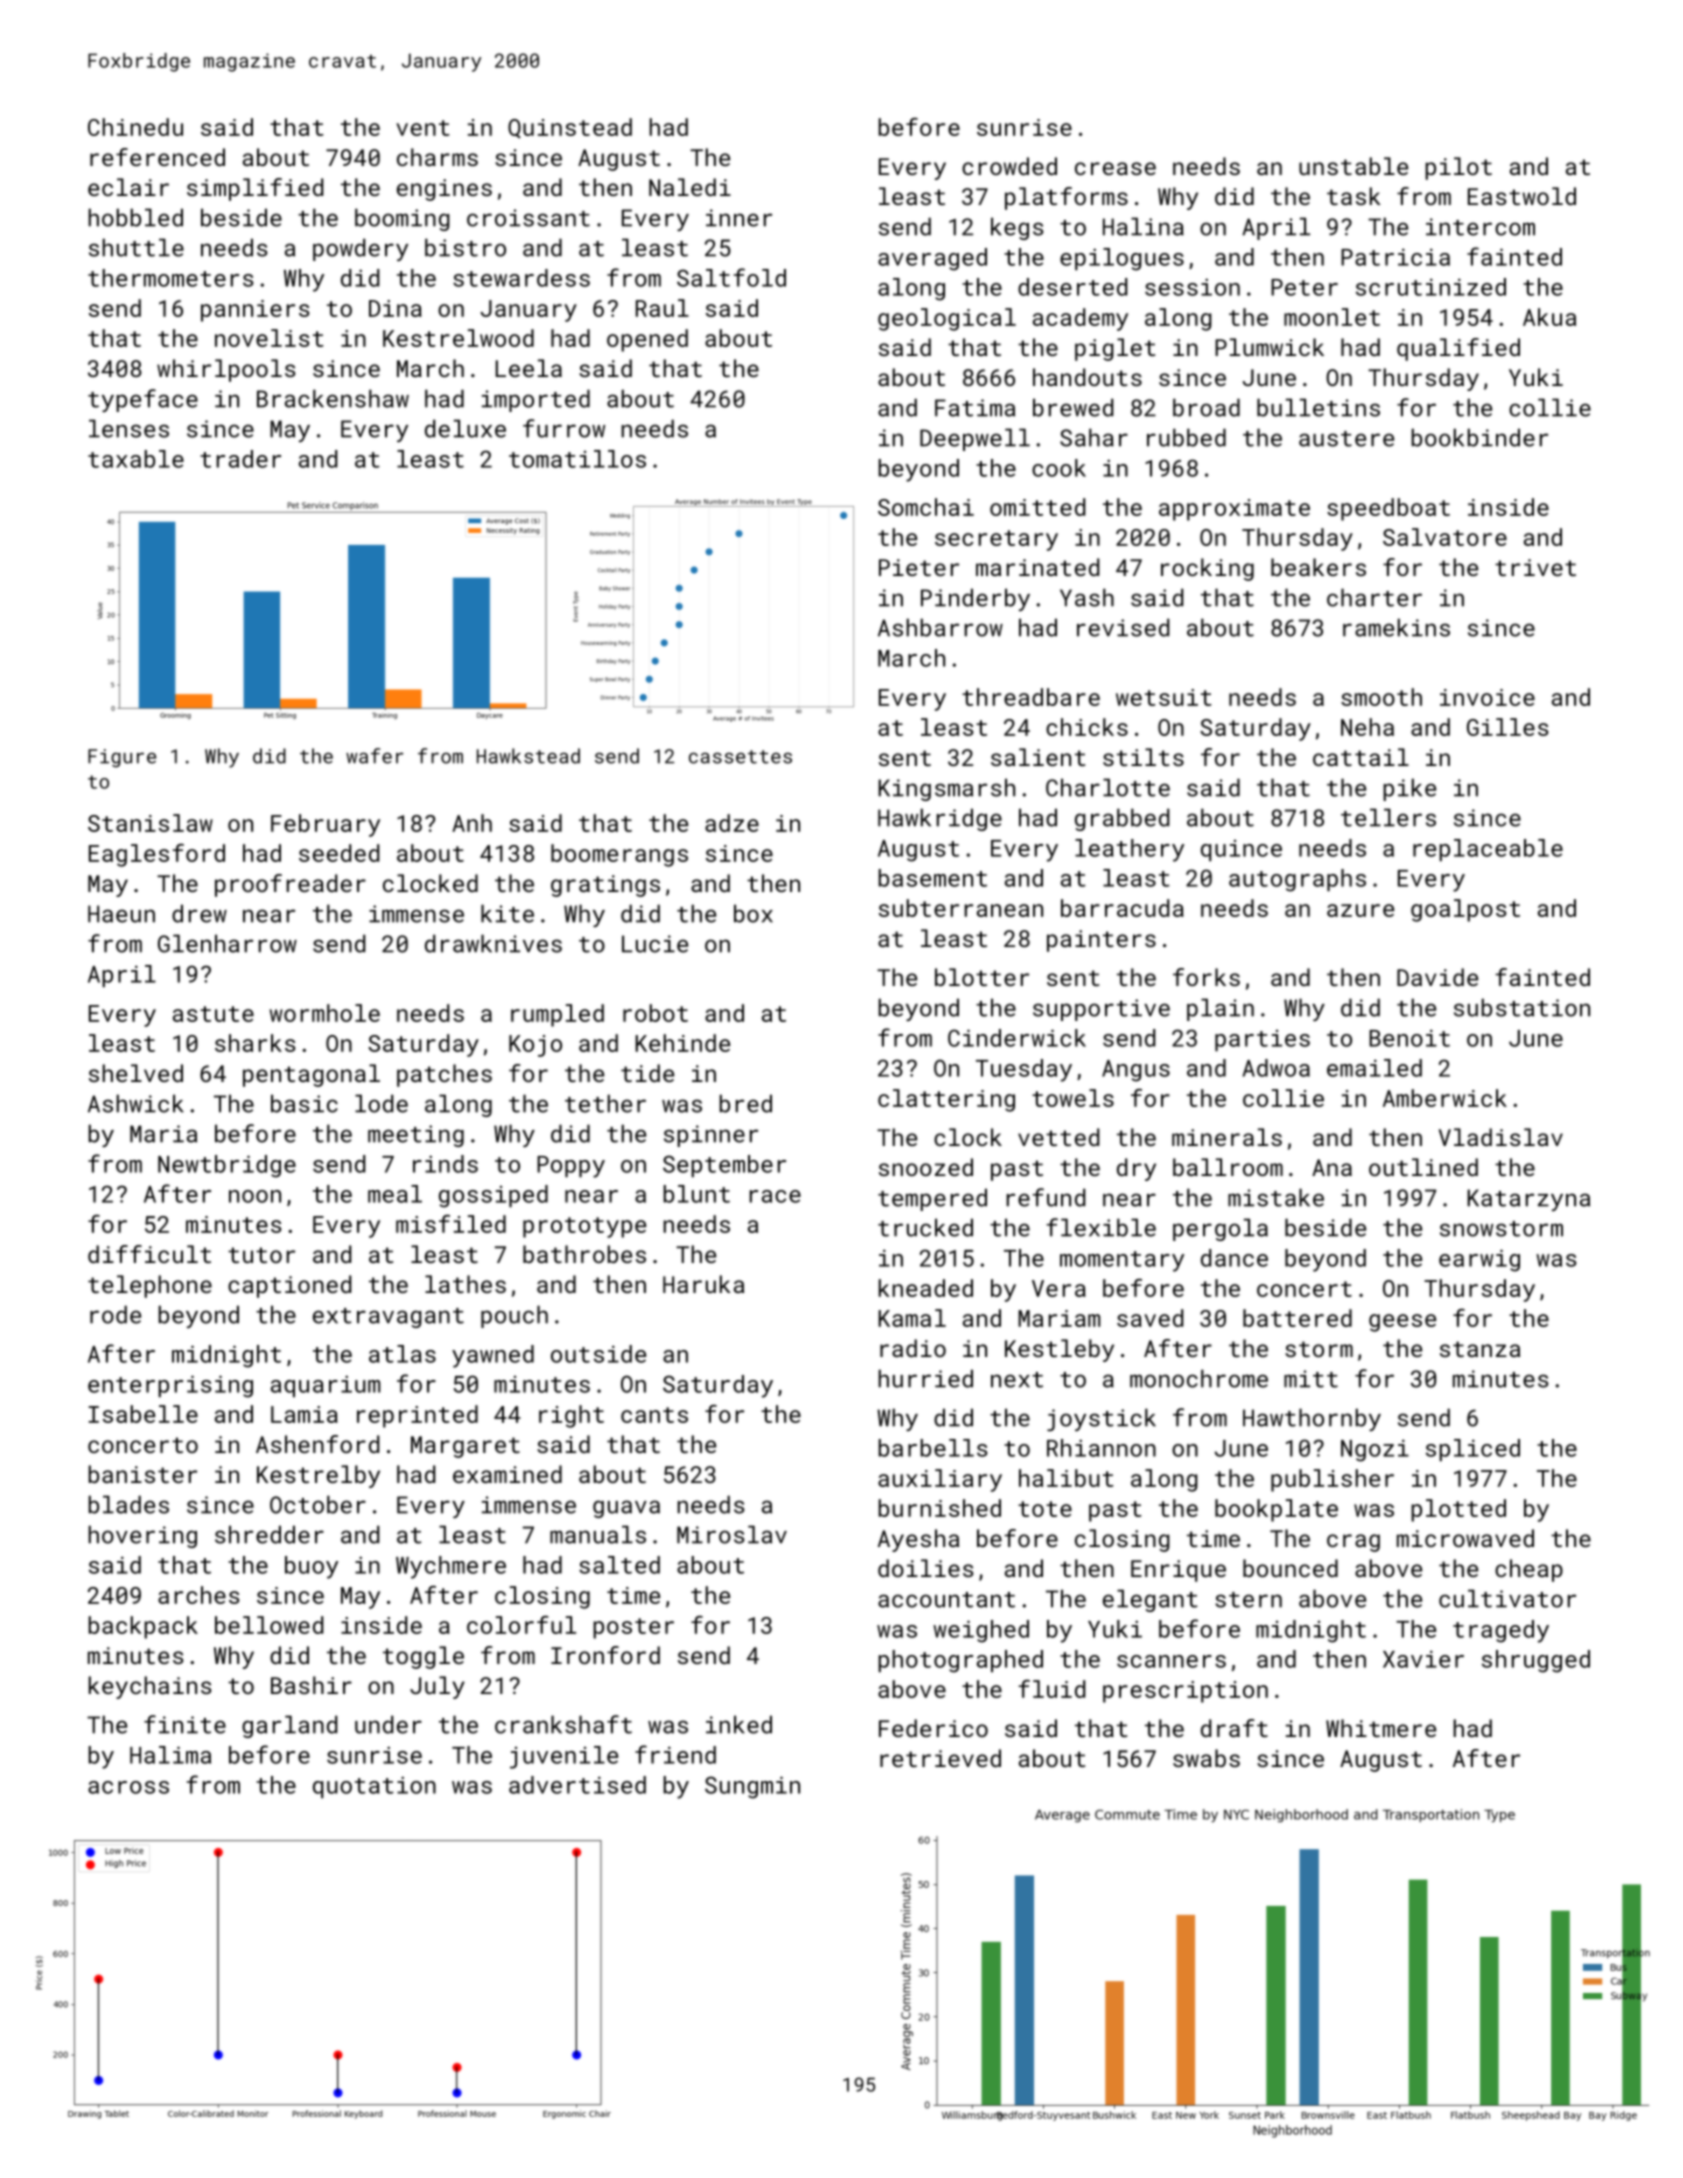 This page has width=1683, height=2178. I want to click on noon, so click(255, 1196).
